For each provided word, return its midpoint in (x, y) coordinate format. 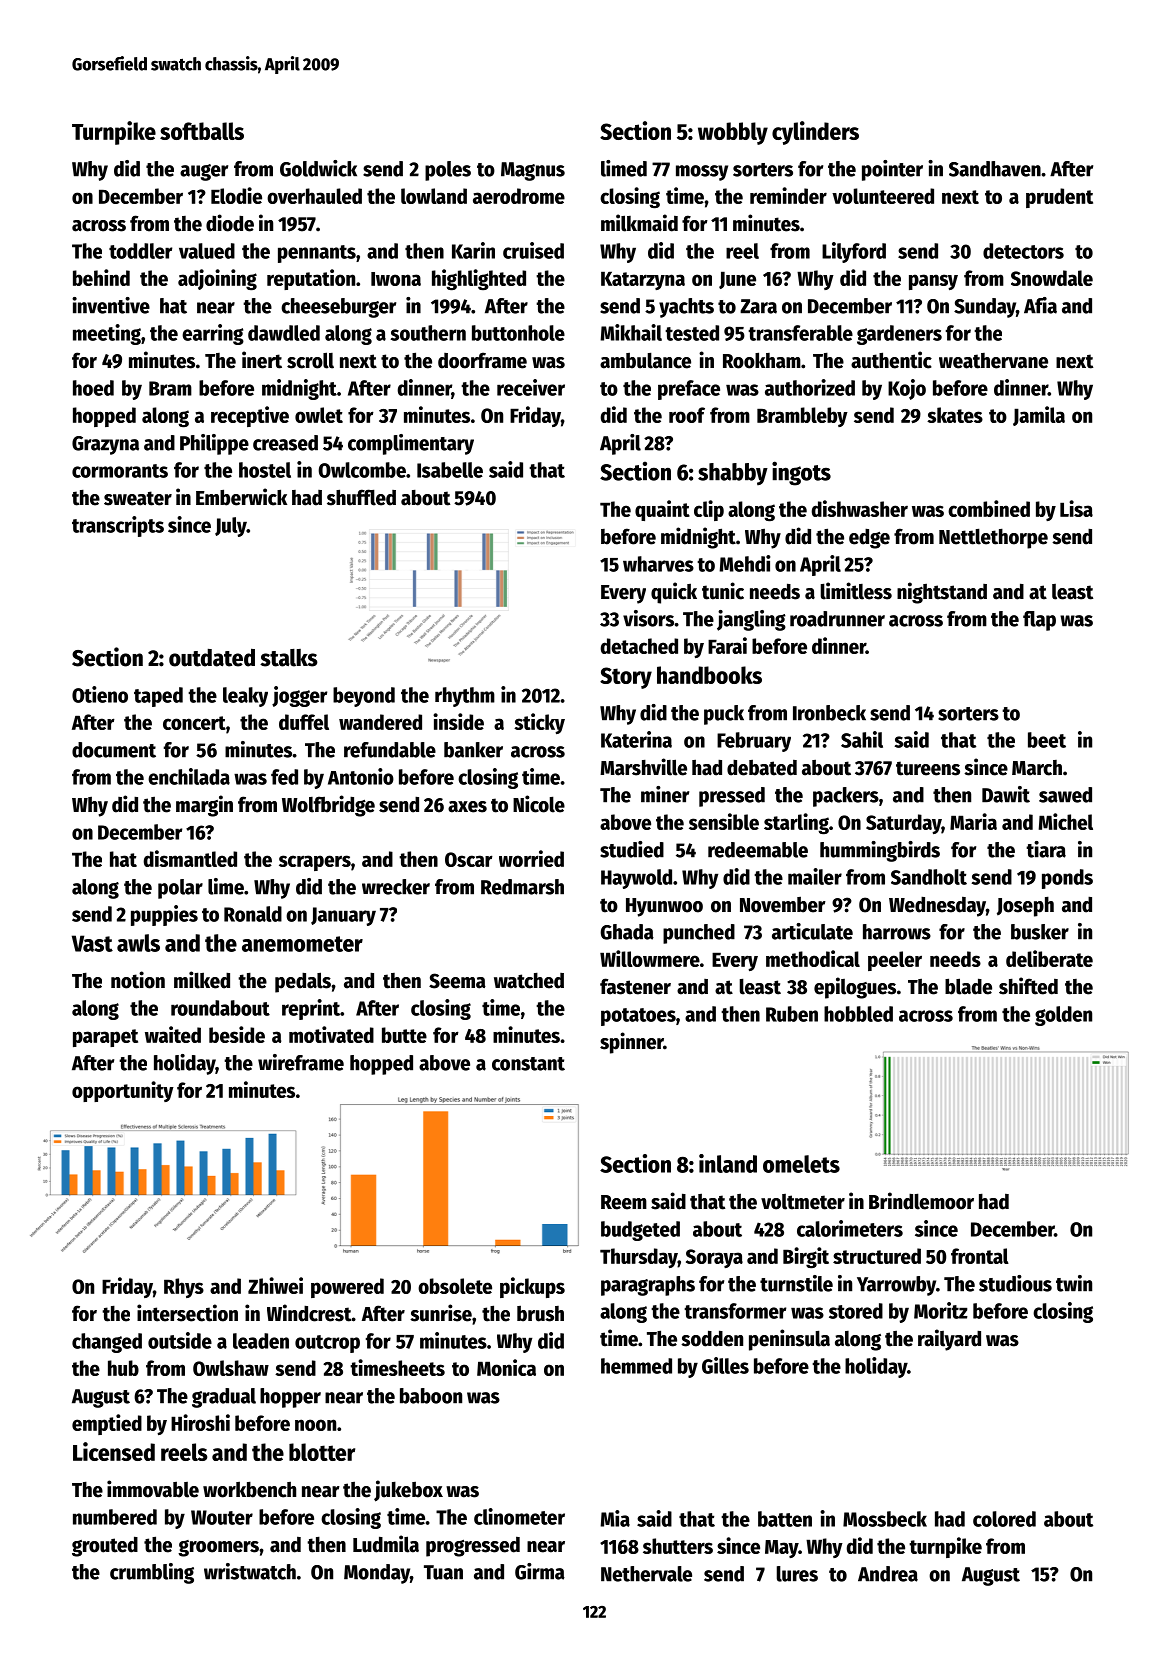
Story (626, 678)
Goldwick (318, 168)
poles (448, 171)
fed (284, 777)
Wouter (222, 1517)
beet (1047, 740)
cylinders (815, 133)
